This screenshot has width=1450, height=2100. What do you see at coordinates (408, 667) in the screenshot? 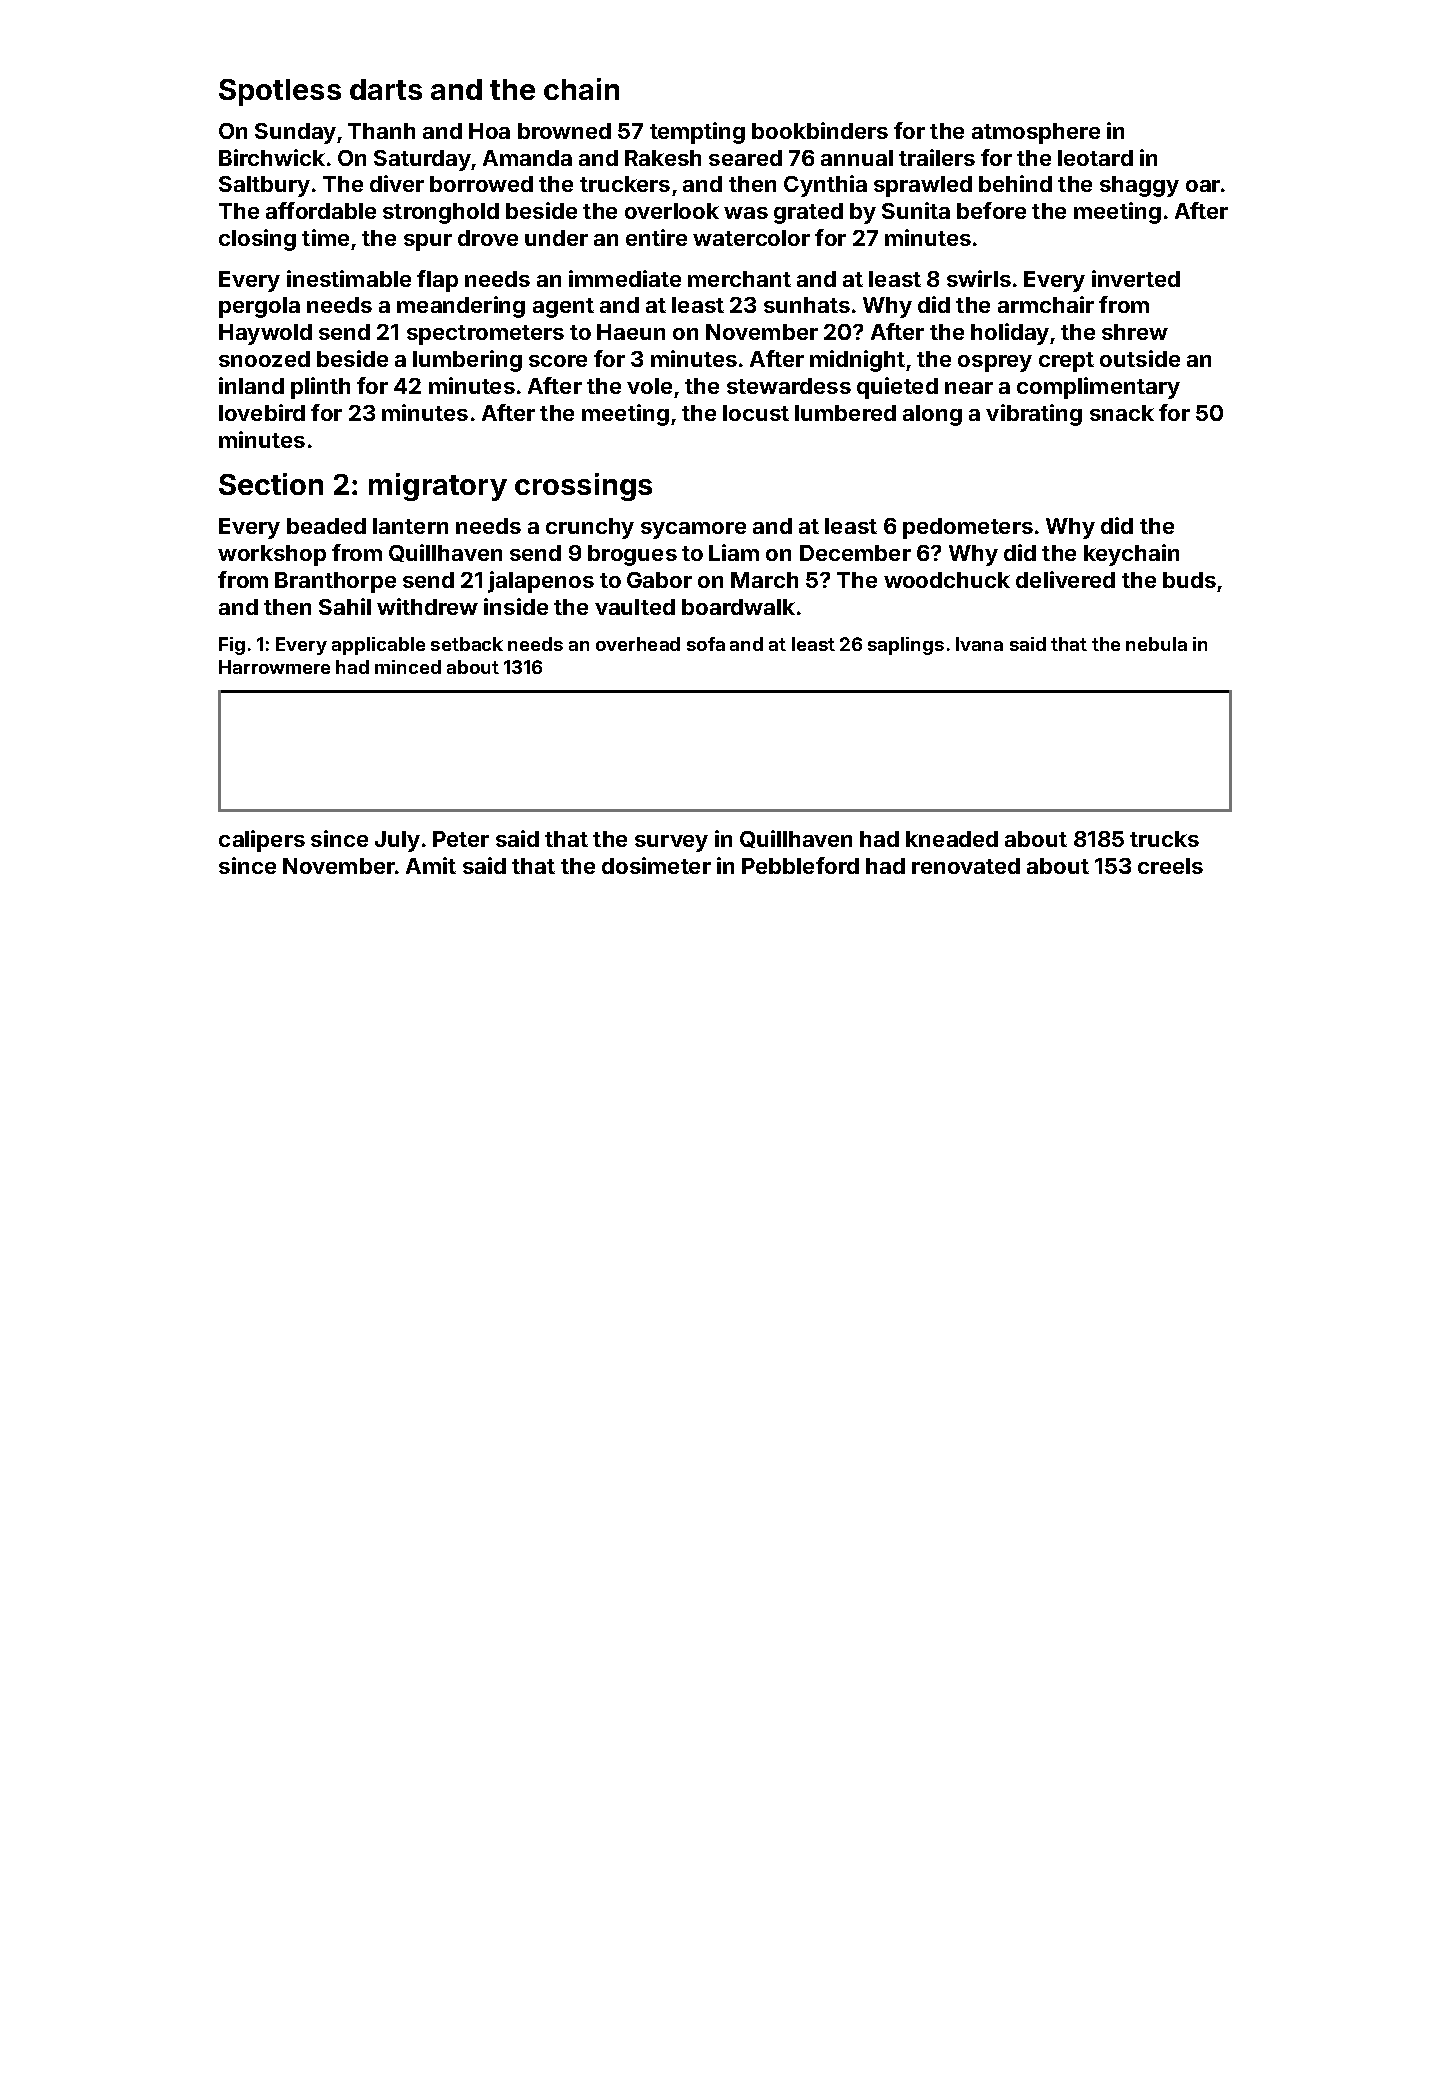
I see `minced` at bounding box center [408, 667].
